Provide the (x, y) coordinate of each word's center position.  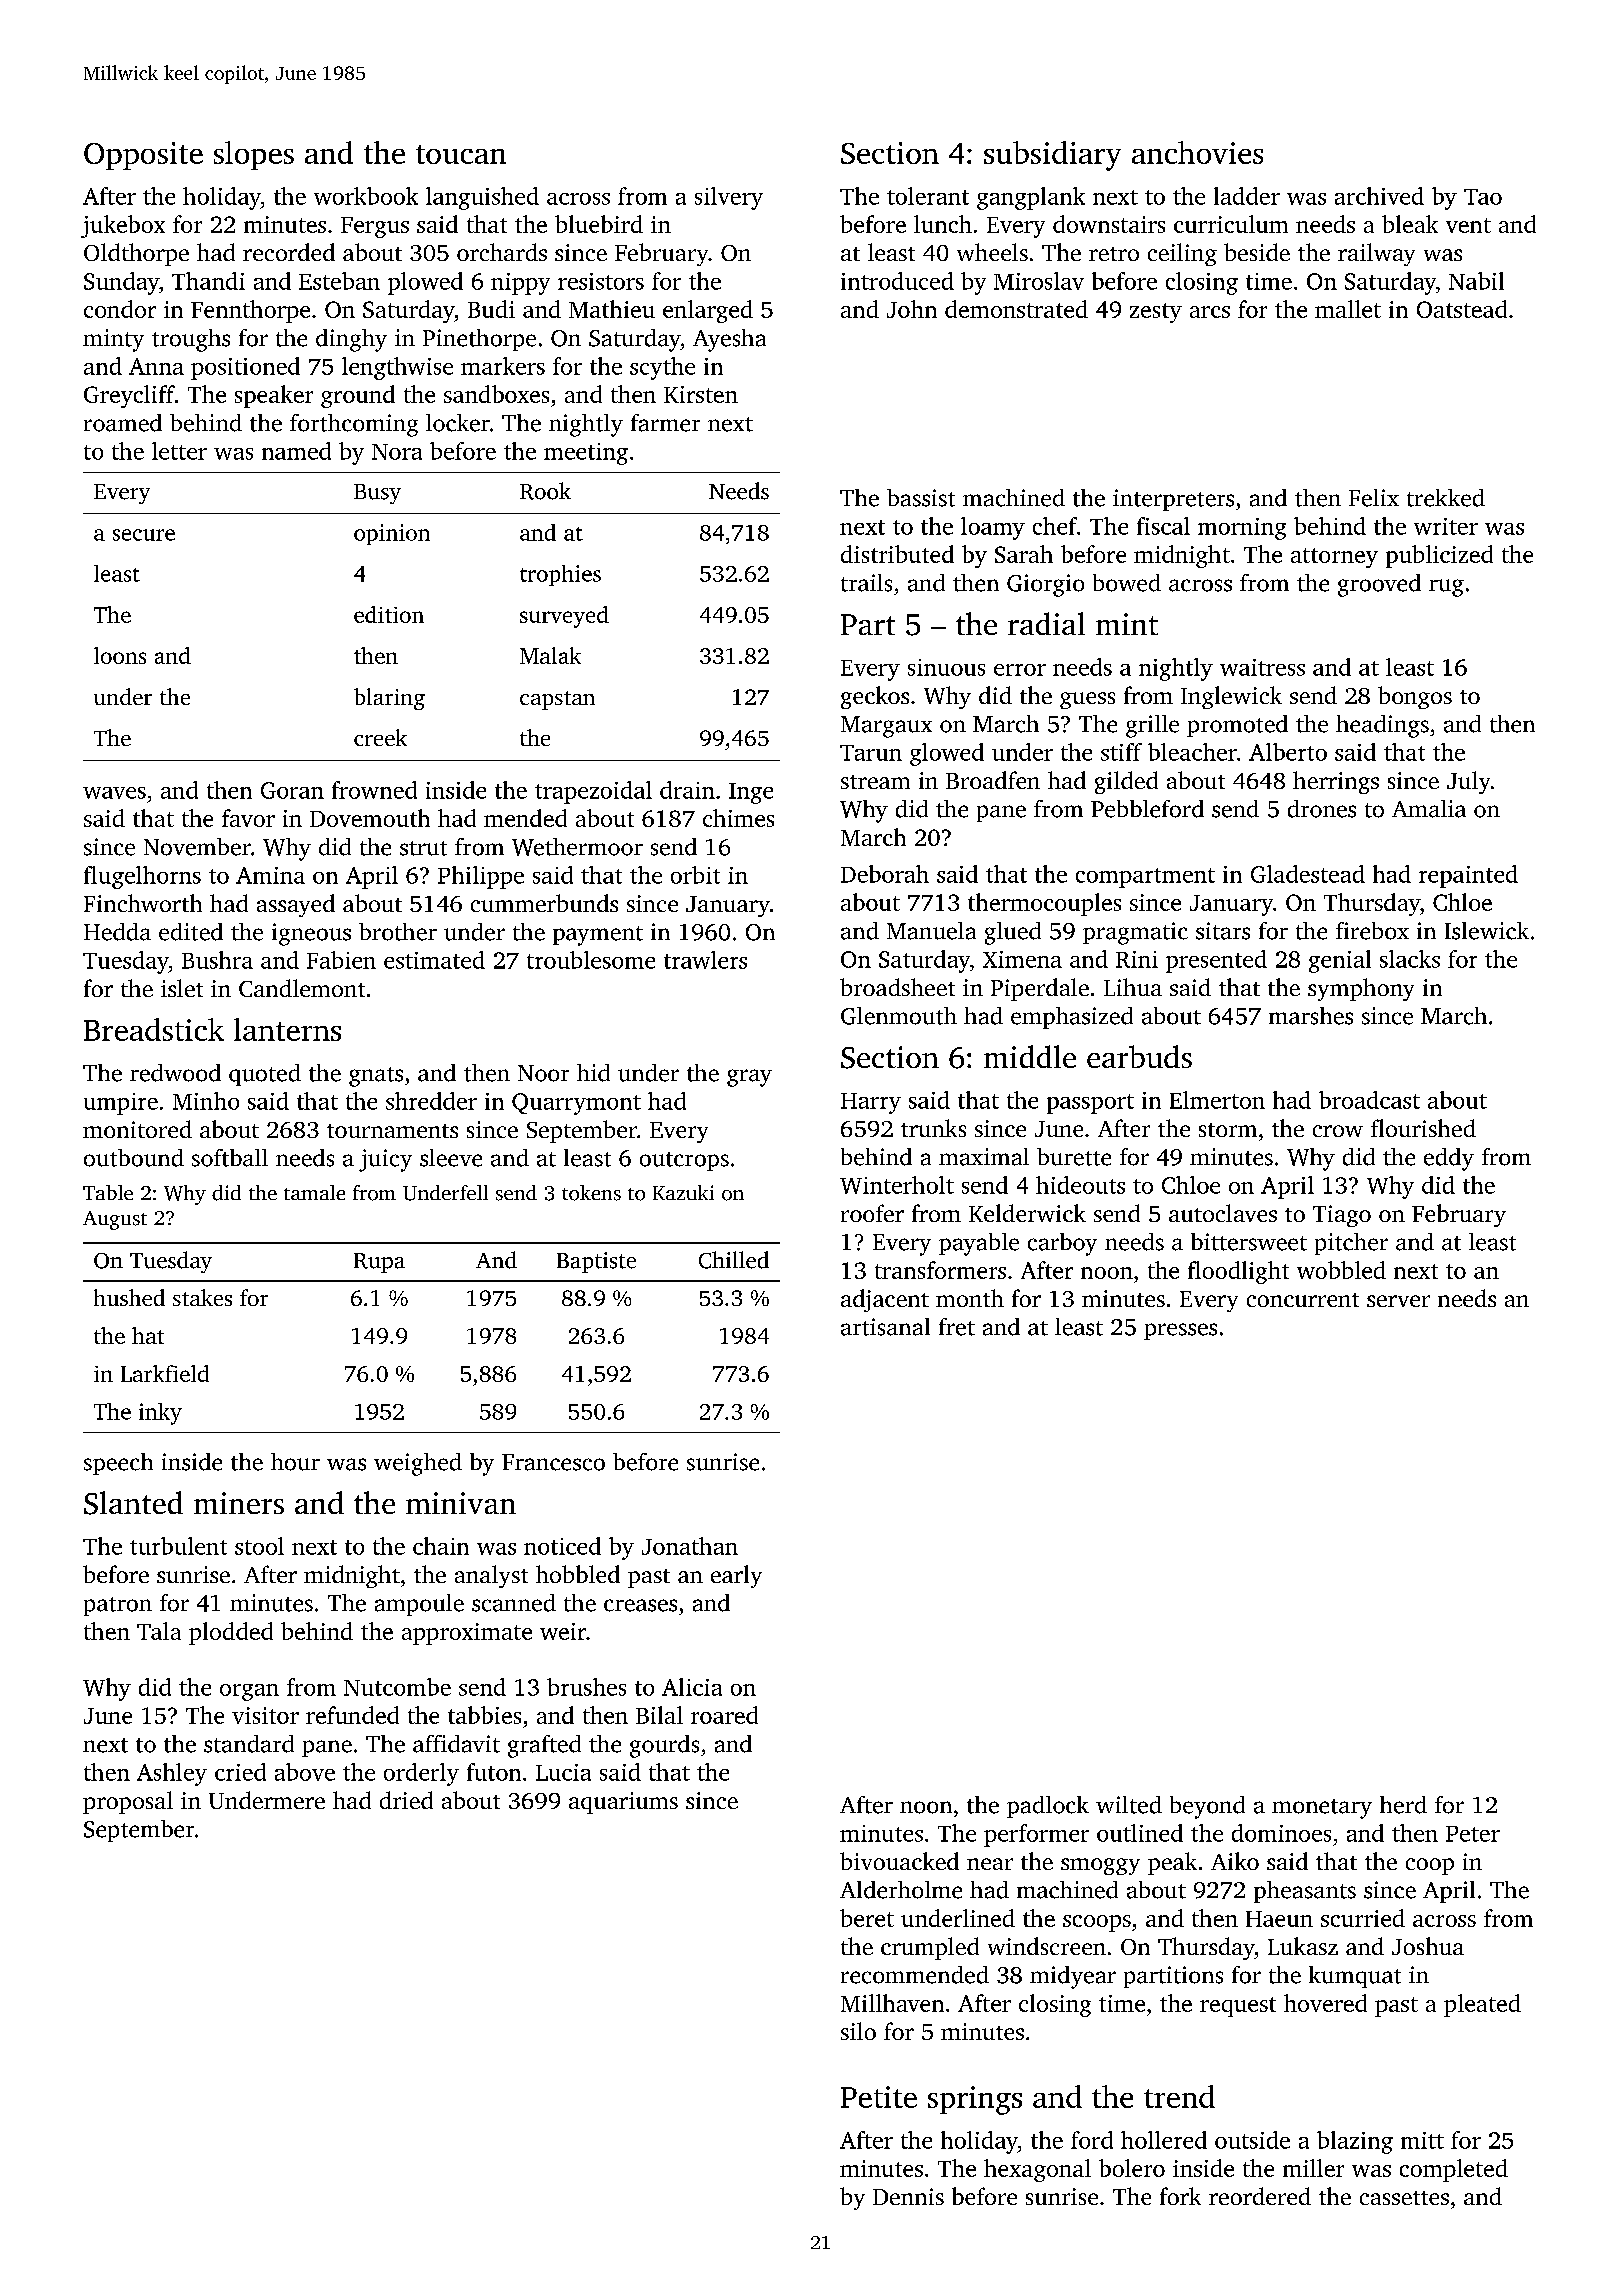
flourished (1423, 1128)
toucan (461, 154)
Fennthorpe (250, 311)
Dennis (908, 2196)
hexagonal (1037, 2170)
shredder (431, 1101)
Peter (1473, 1834)
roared (724, 1715)
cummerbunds (544, 903)
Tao (1483, 197)
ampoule (419, 1605)
